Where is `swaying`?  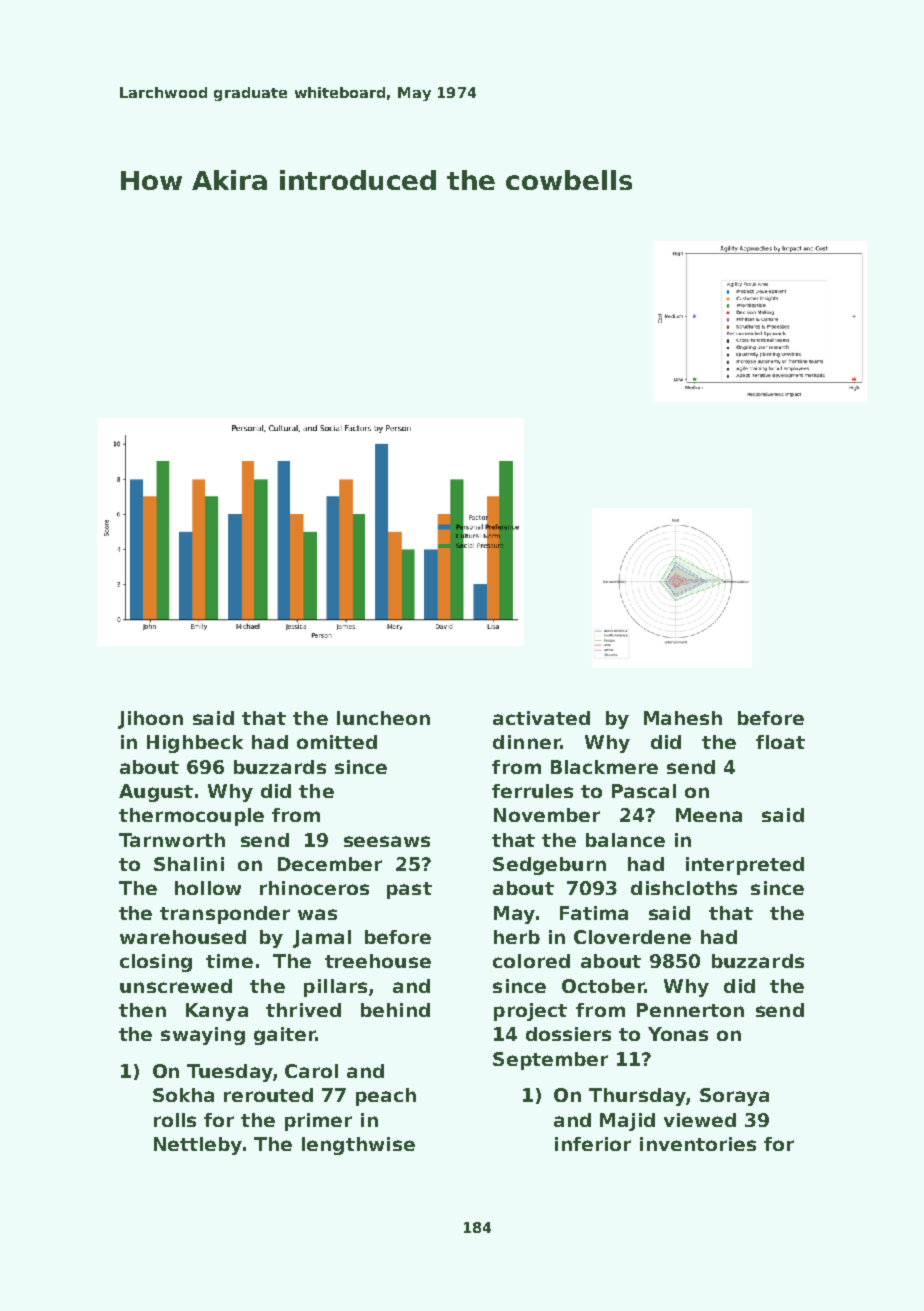 swaying is located at coordinates (203, 1036).
